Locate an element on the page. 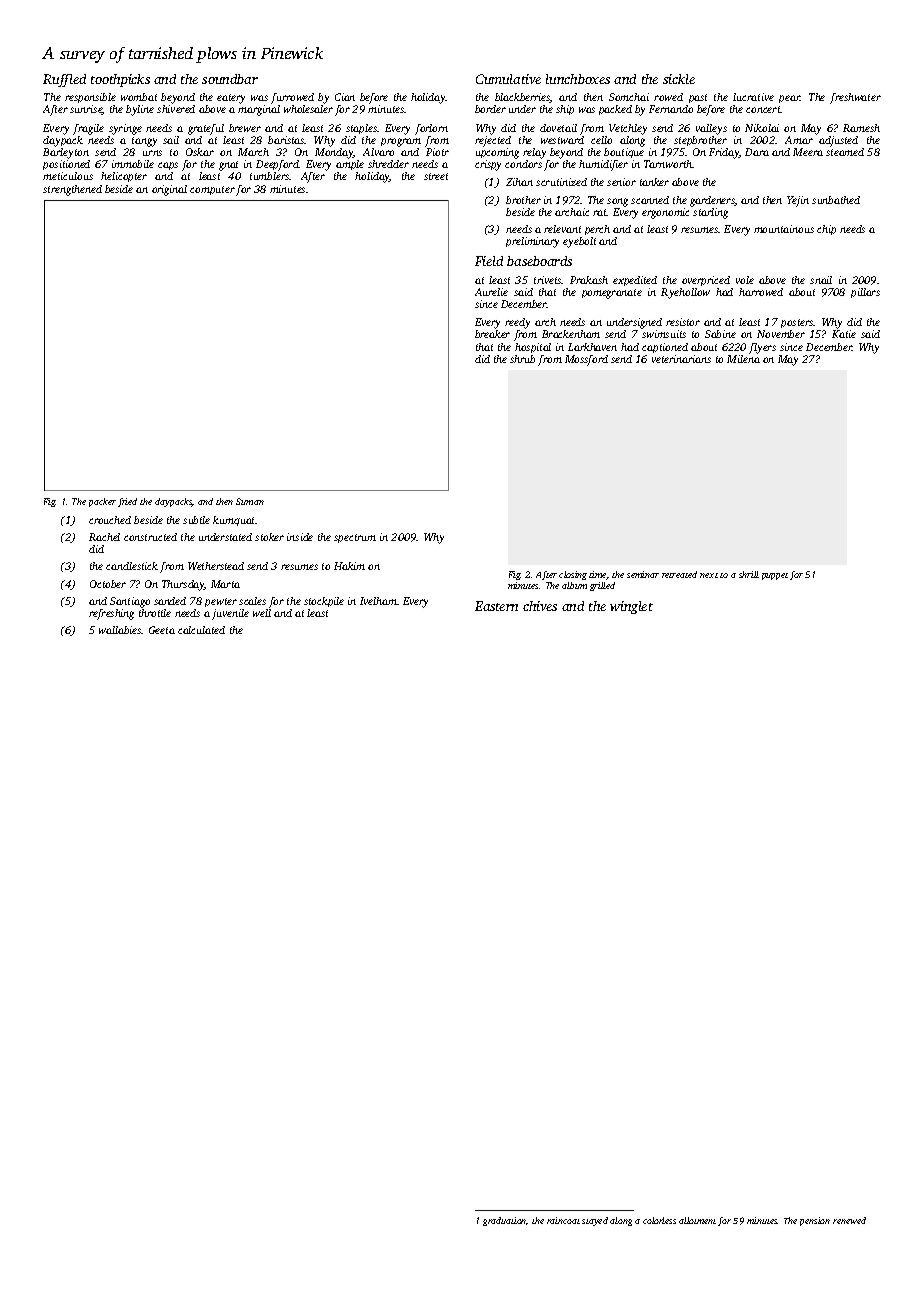  graduation is located at coordinates (505, 1221).
